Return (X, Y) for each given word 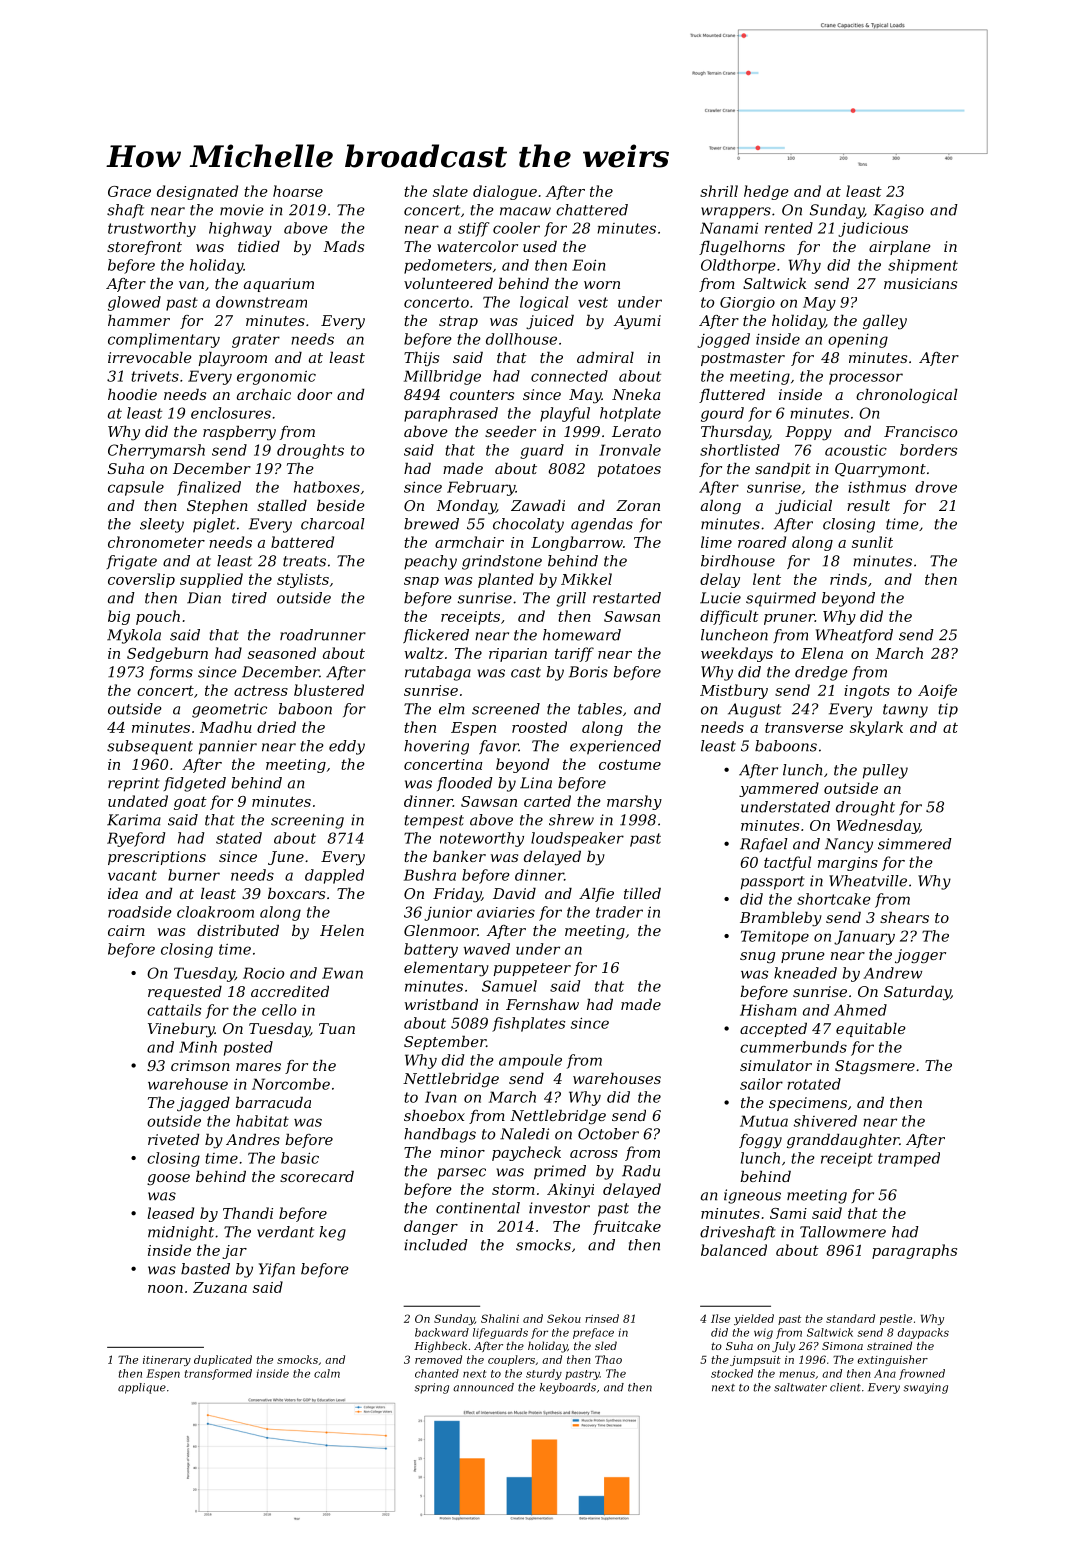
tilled (642, 893)
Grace (129, 191)
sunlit (872, 542)
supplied (211, 580)
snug (757, 958)
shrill (719, 191)
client (845, 1387)
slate (450, 191)
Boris (588, 672)
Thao (608, 1359)
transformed (218, 1374)
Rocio (263, 973)
